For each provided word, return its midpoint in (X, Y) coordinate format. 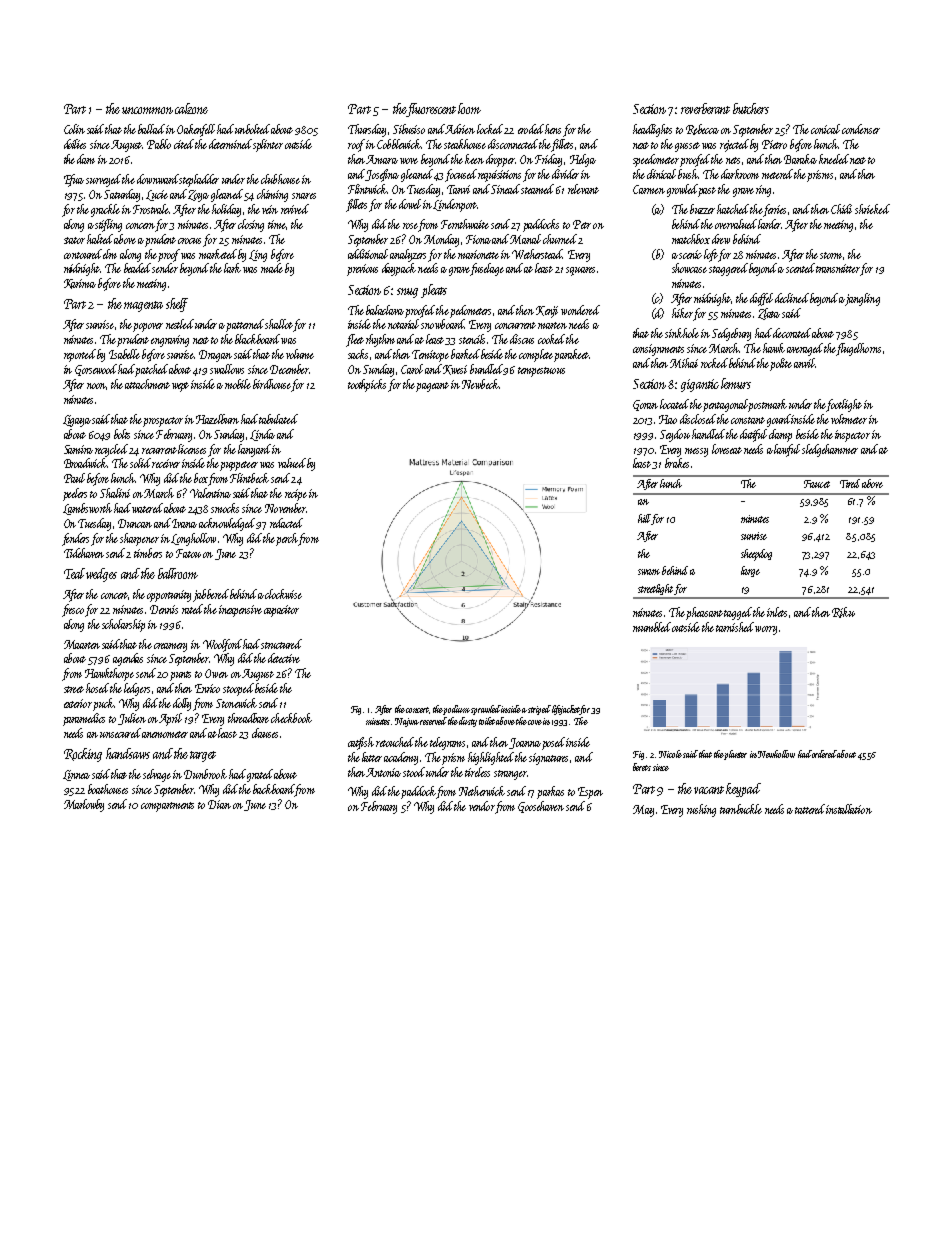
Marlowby (84, 805)
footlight (844, 405)
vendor (482, 806)
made (272, 268)
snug (407, 293)
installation (849, 809)
